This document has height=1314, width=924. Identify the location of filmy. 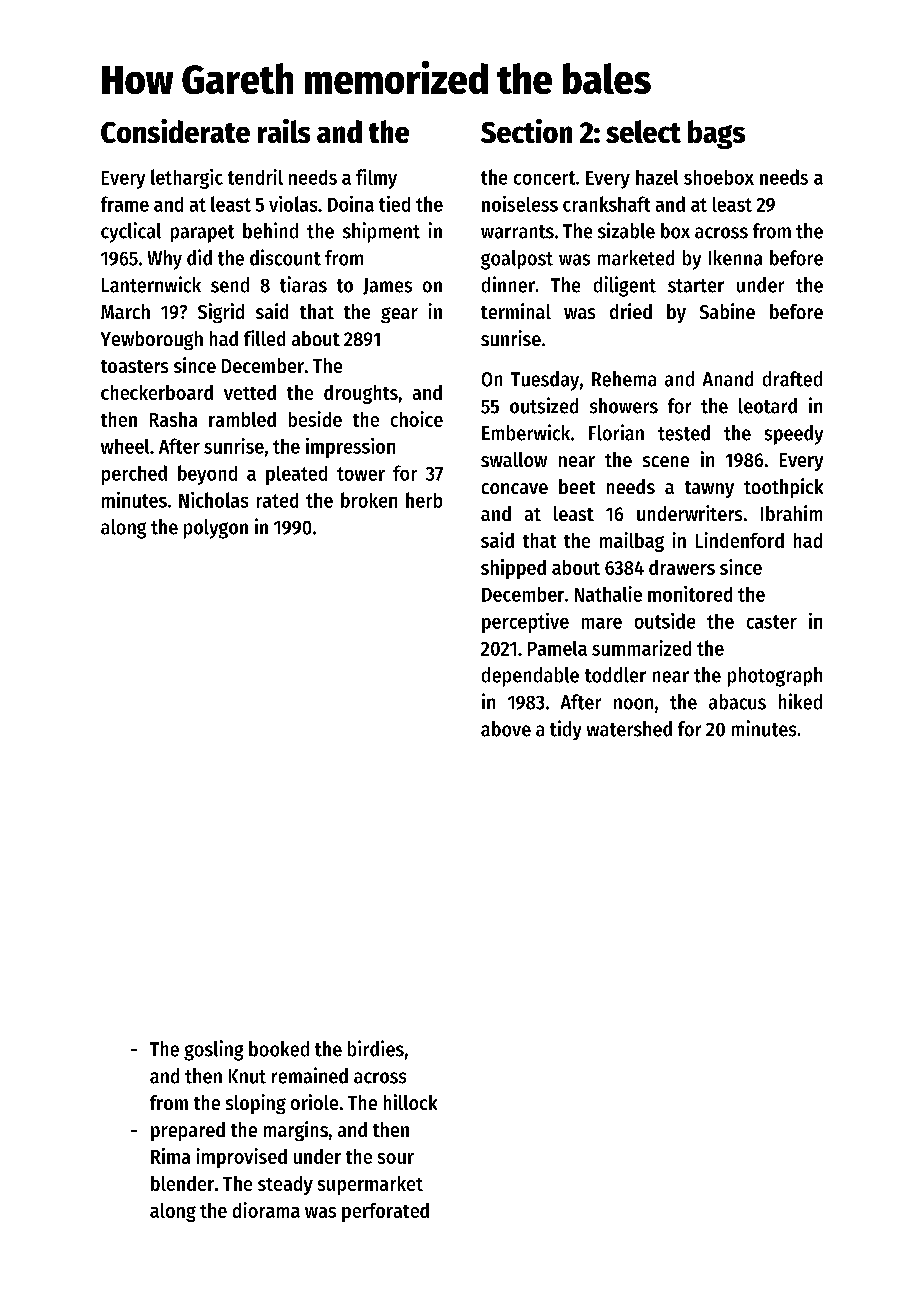
(376, 179).
